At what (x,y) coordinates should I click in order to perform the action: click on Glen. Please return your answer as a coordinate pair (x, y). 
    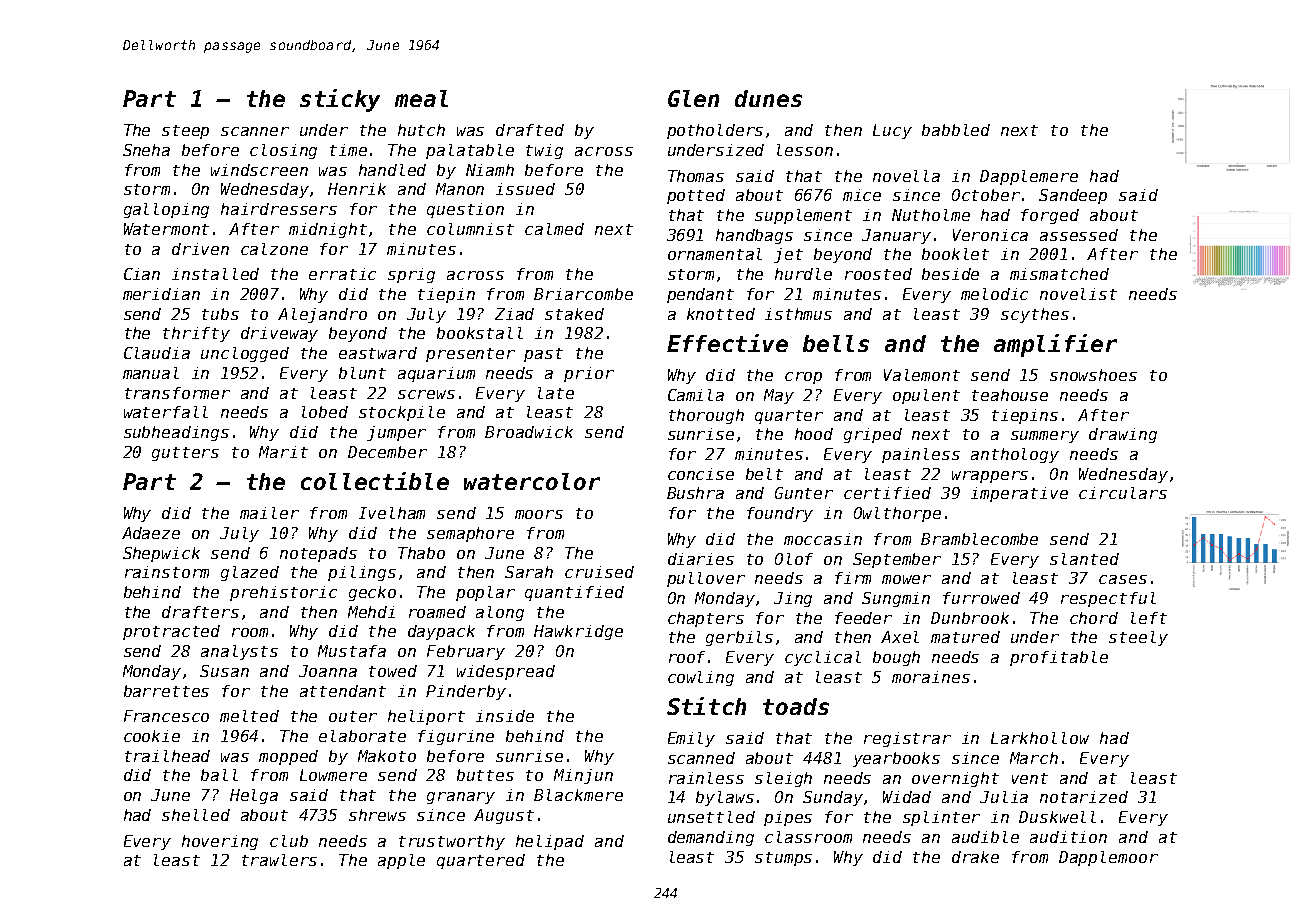
    Looking at the image, I should click on (693, 98).
